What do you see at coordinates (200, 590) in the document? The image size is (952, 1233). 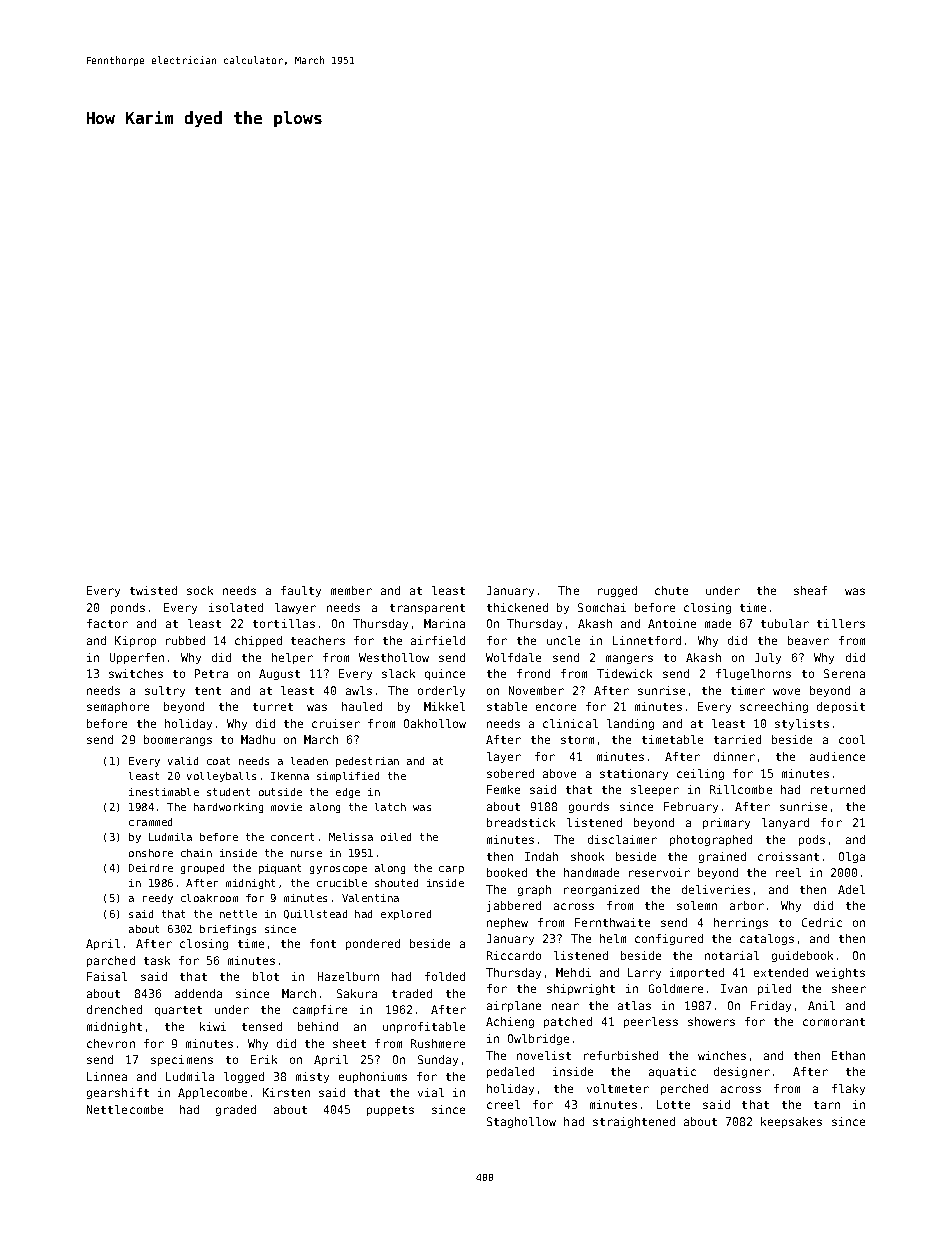 I see `sock` at bounding box center [200, 590].
